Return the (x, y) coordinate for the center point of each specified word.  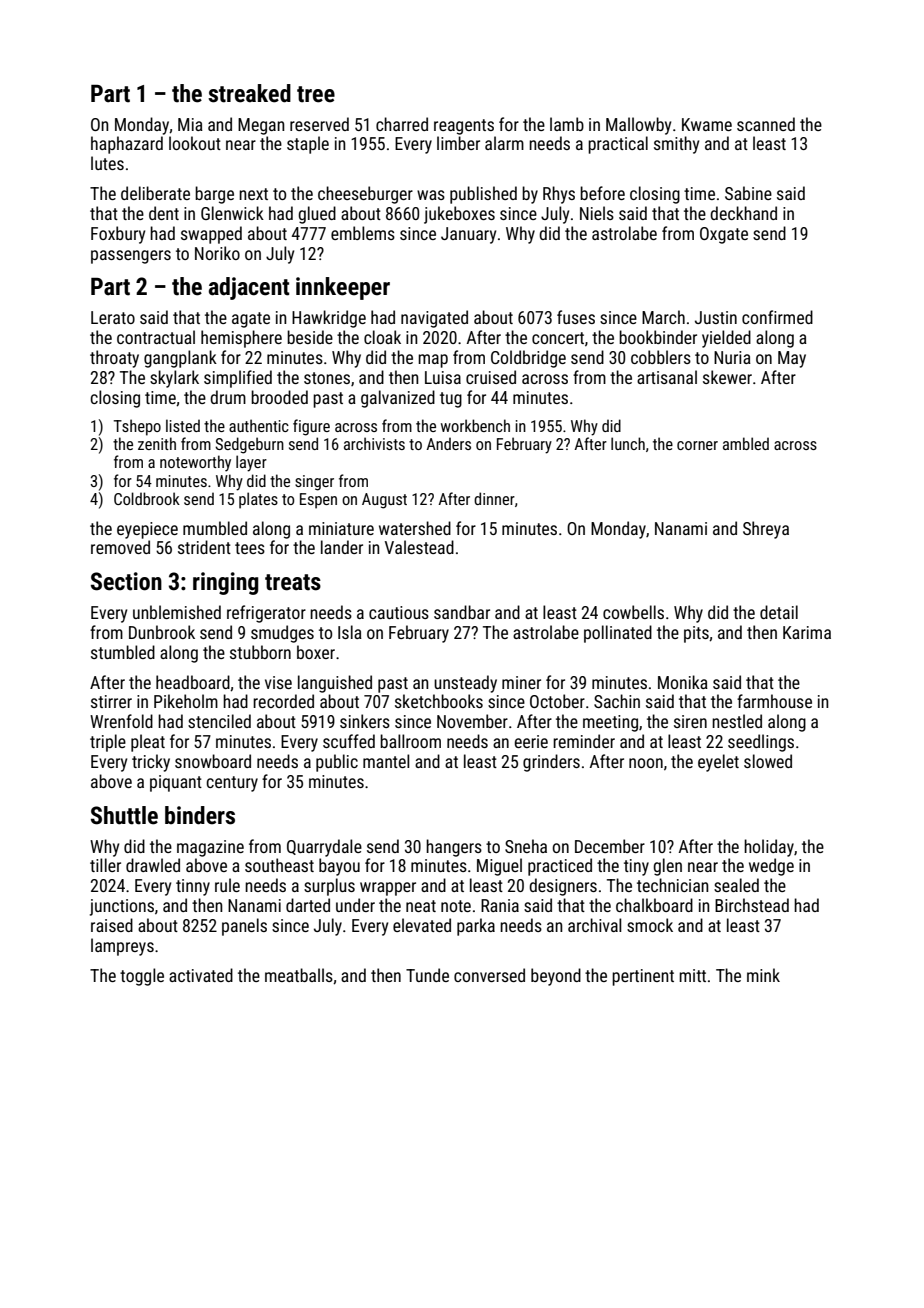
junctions (122, 907)
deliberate (155, 193)
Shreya (766, 530)
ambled (746, 443)
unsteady (465, 684)
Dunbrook (162, 632)
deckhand (743, 213)
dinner (494, 498)
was (431, 195)
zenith (157, 443)
